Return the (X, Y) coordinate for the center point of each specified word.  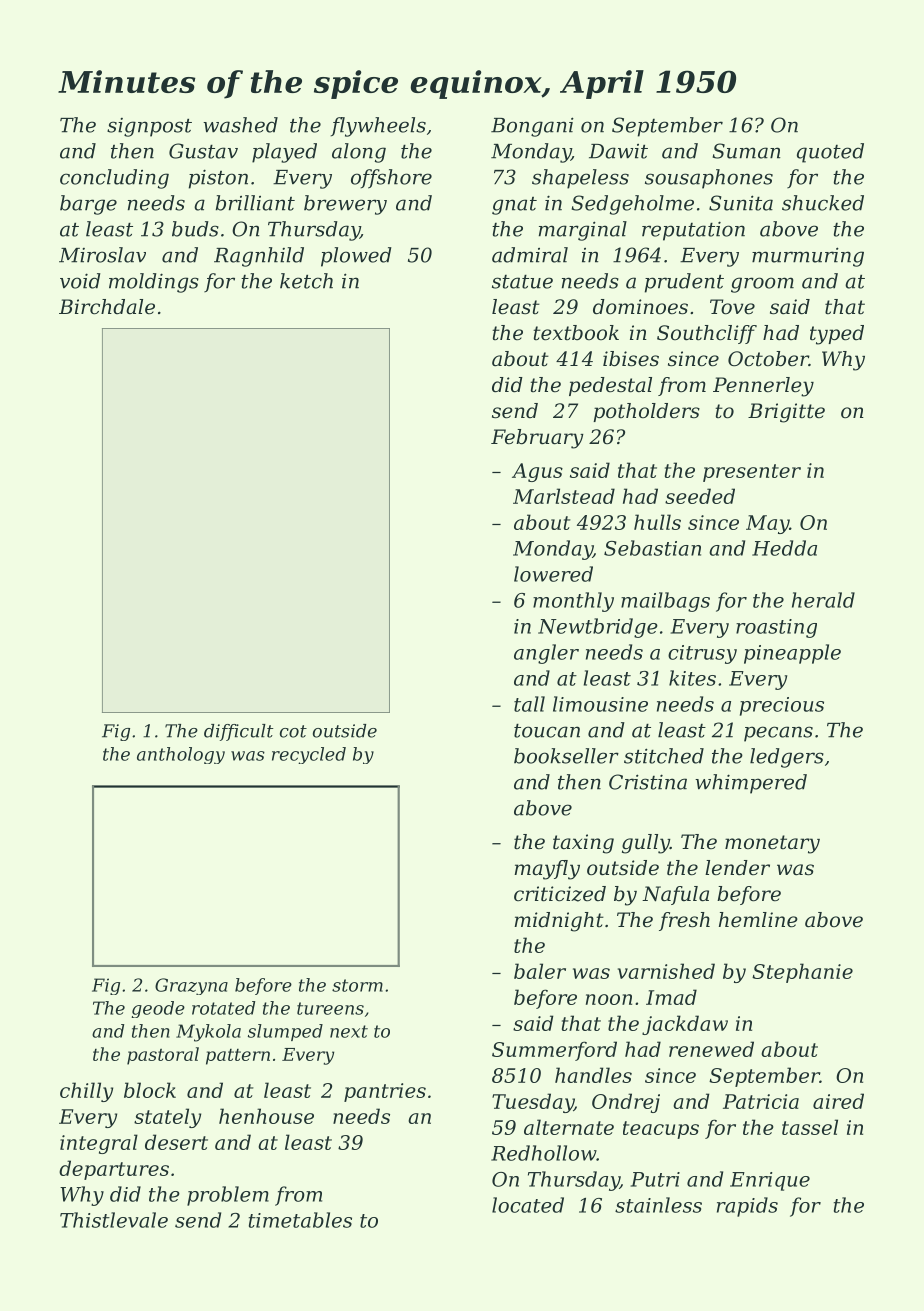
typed (837, 335)
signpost (149, 127)
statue (522, 282)
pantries (385, 1092)
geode (158, 1009)
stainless (658, 1205)
